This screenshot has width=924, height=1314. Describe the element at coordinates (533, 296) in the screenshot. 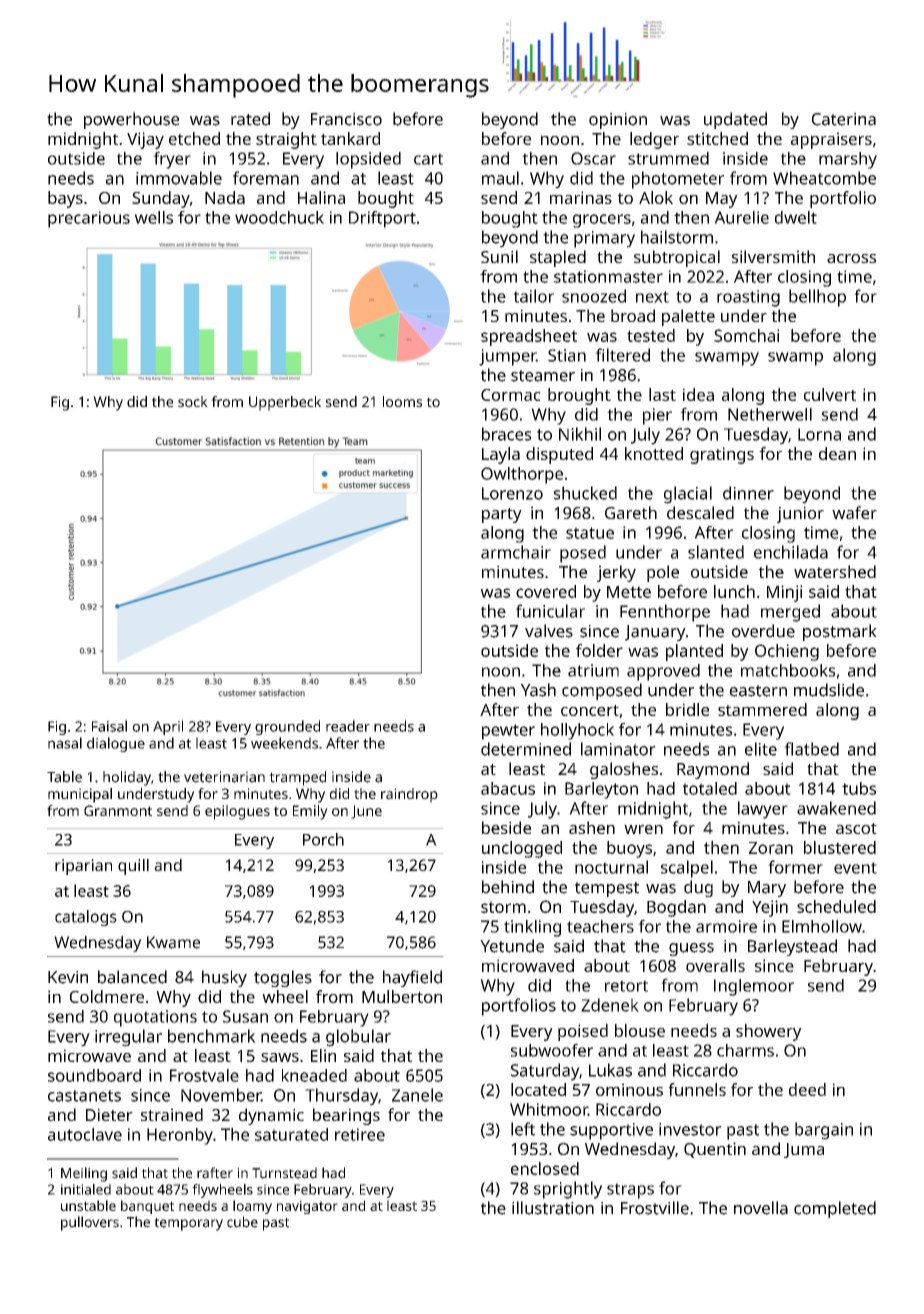

I see `tailor` at that location.
